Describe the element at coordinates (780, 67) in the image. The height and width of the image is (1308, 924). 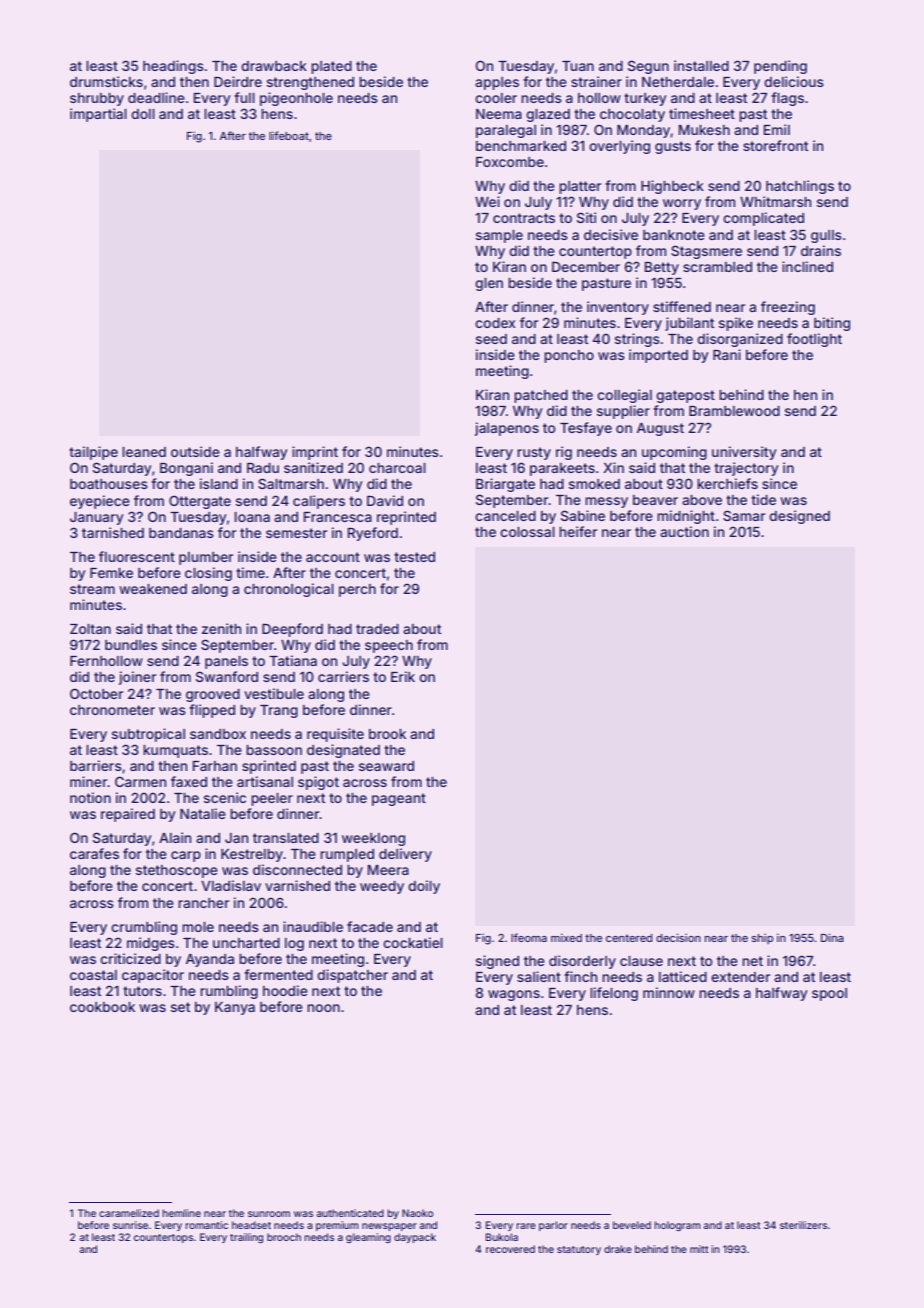
I see `pending` at that location.
